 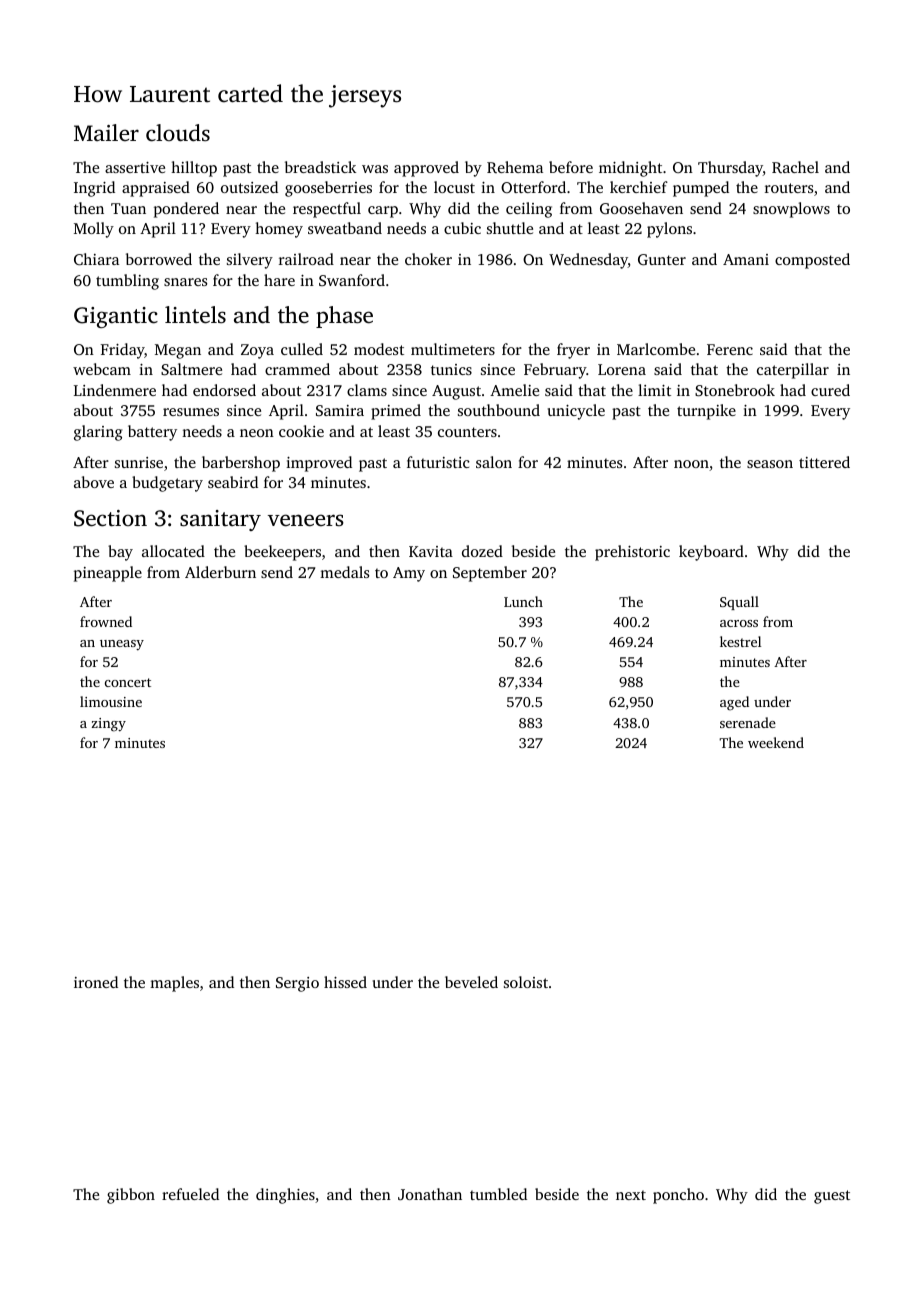 What do you see at coordinates (706, 412) in the document?
I see `turnpike` at bounding box center [706, 412].
